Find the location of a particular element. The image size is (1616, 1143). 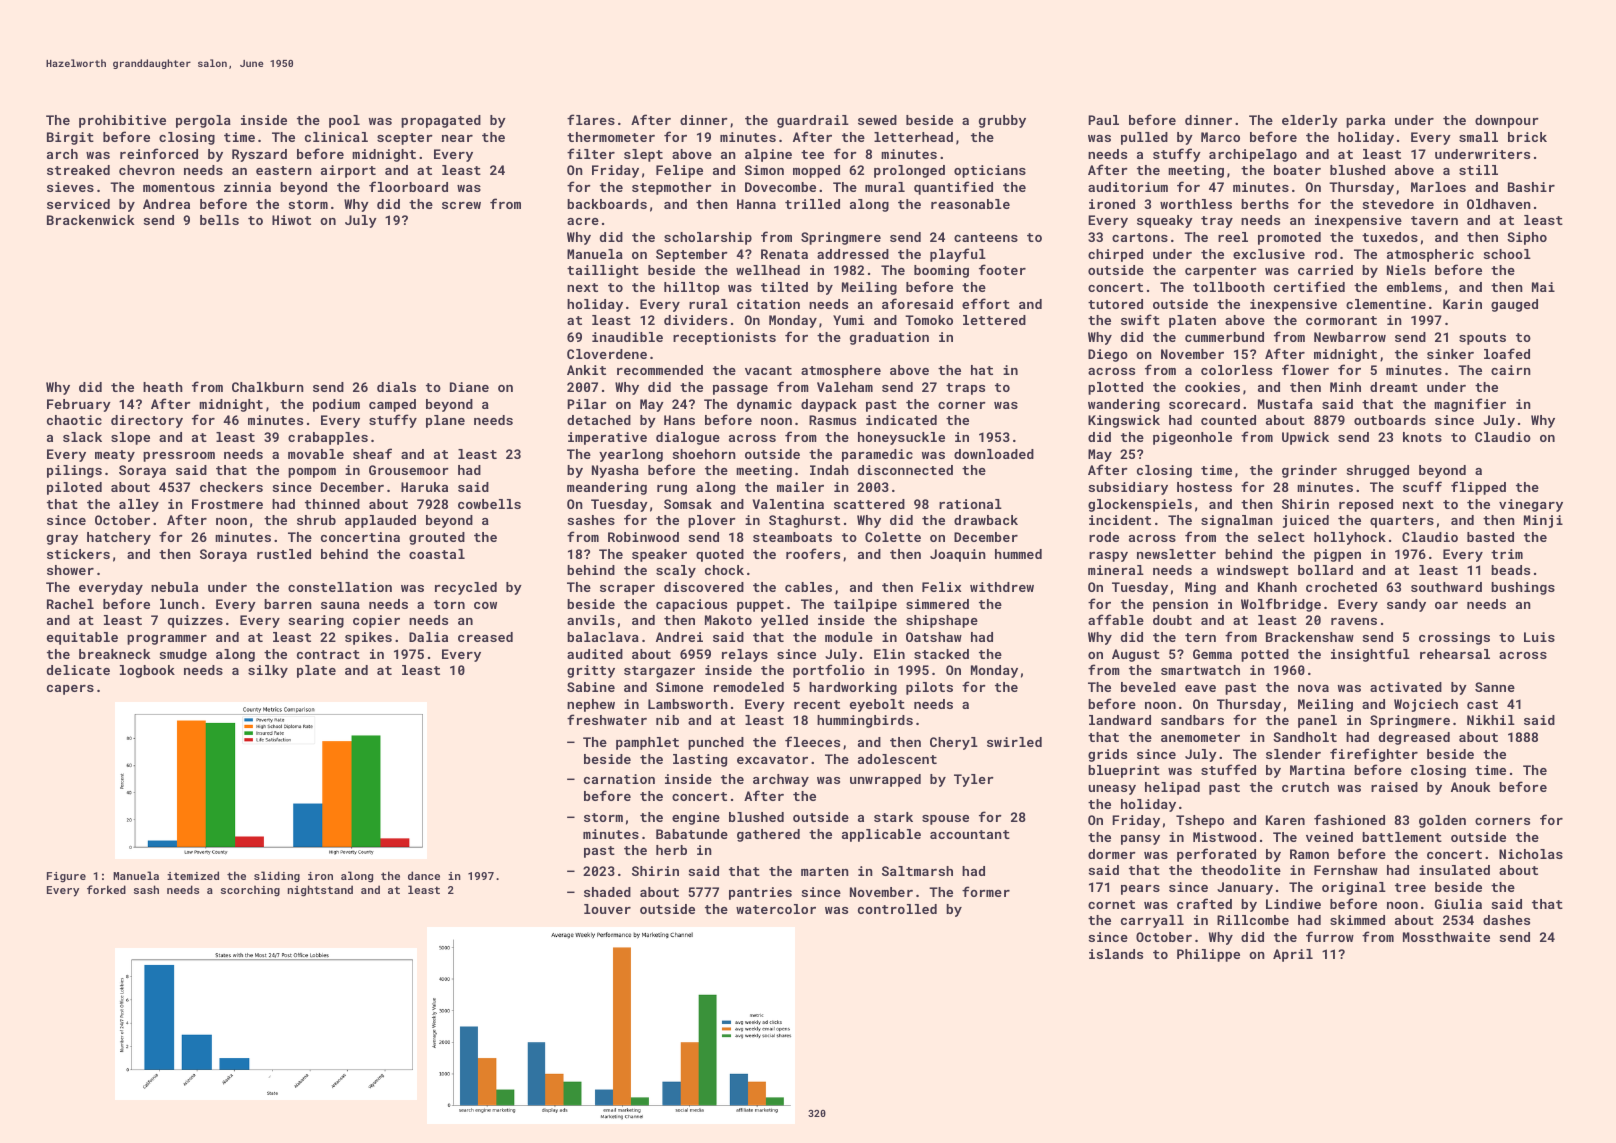

dashes is located at coordinates (1506, 920).
